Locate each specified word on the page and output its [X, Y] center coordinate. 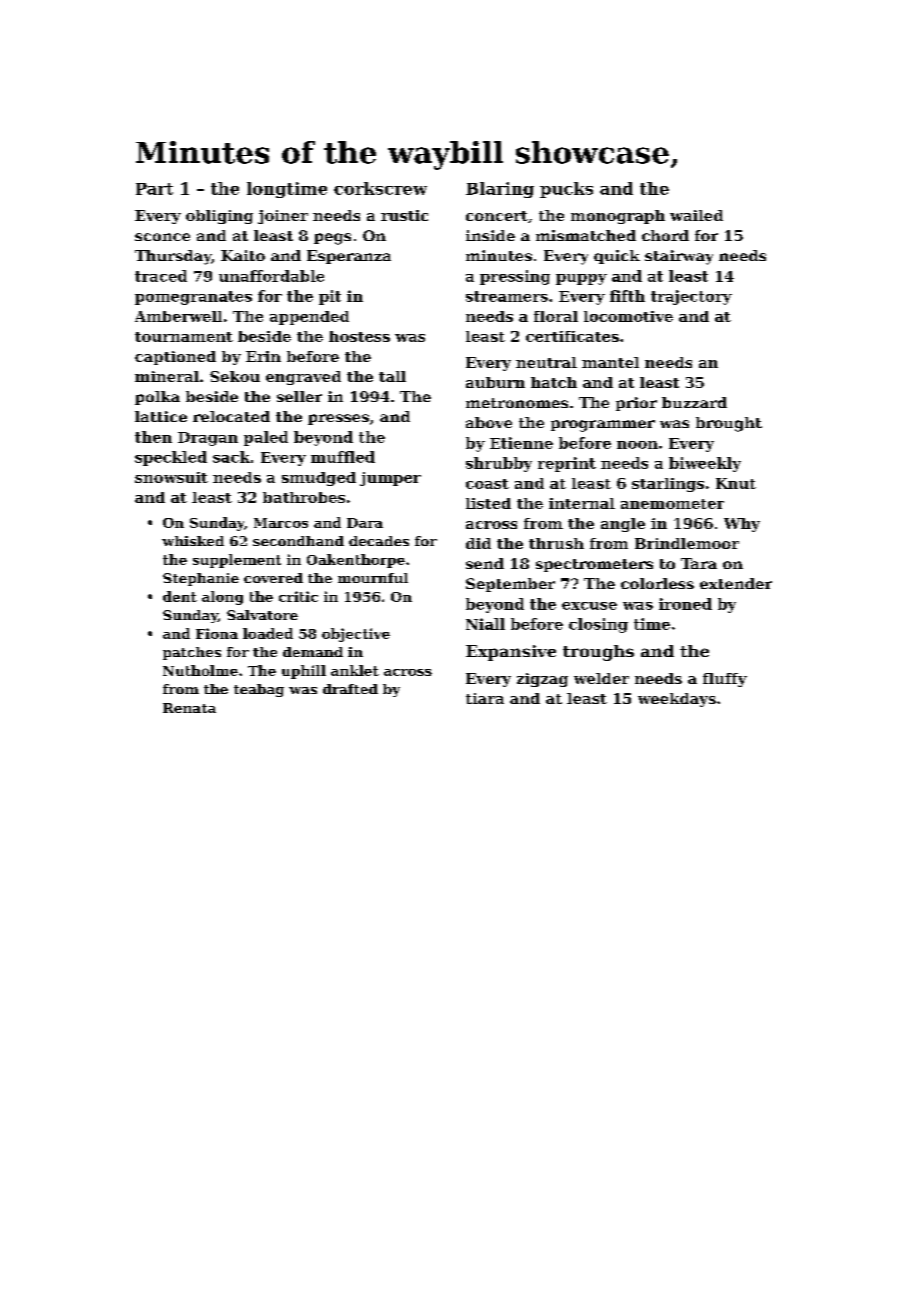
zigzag [542, 680]
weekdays [677, 700]
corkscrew [380, 188]
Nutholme [200, 670]
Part [154, 189]
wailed [696, 215]
